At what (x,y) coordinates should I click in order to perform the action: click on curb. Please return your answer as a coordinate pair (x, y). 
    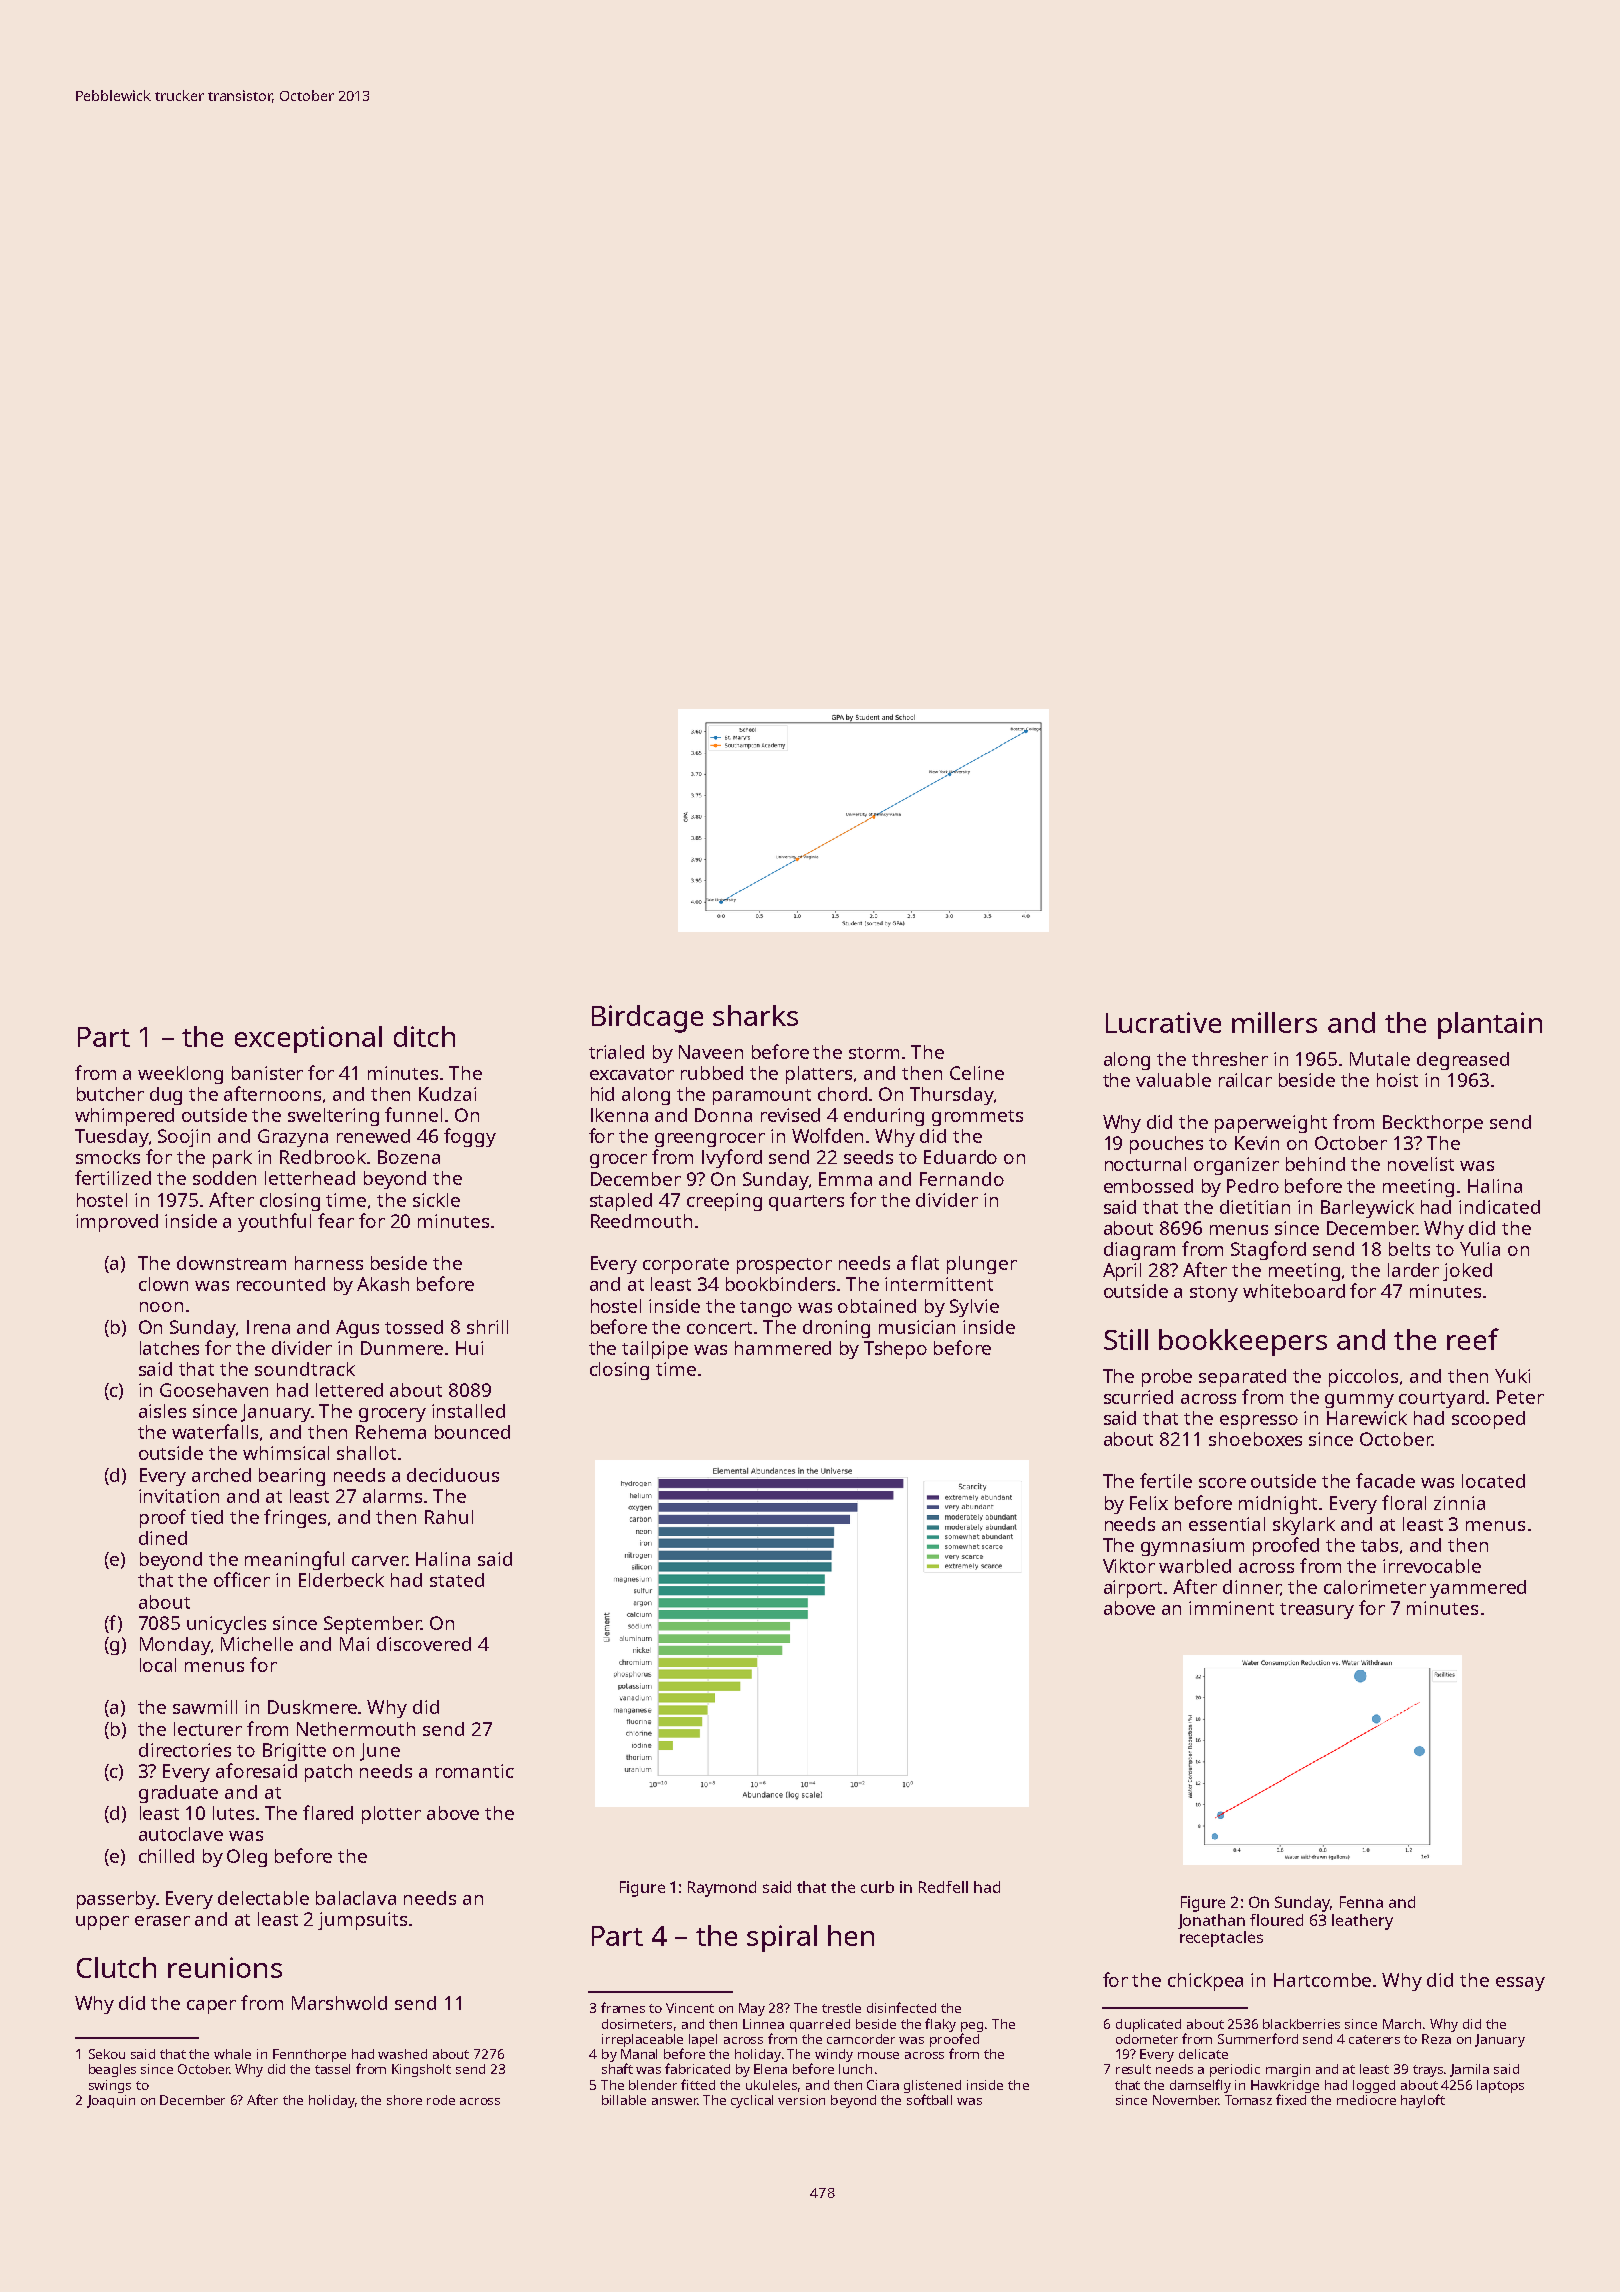
    Looking at the image, I should click on (877, 1887).
